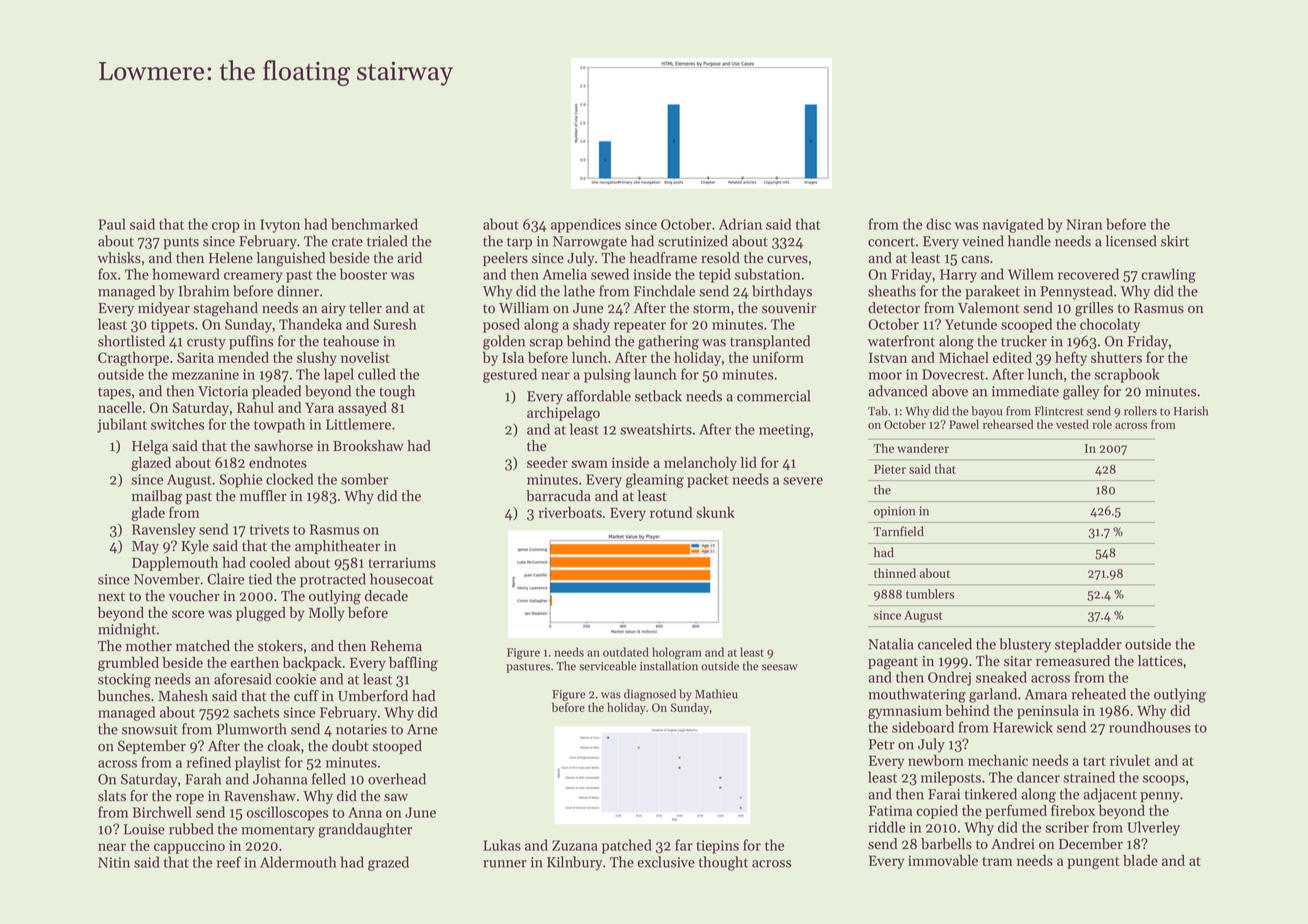 The image size is (1308, 924). Describe the element at coordinates (898, 531) in the image. I see `Tarnfield` at that location.
